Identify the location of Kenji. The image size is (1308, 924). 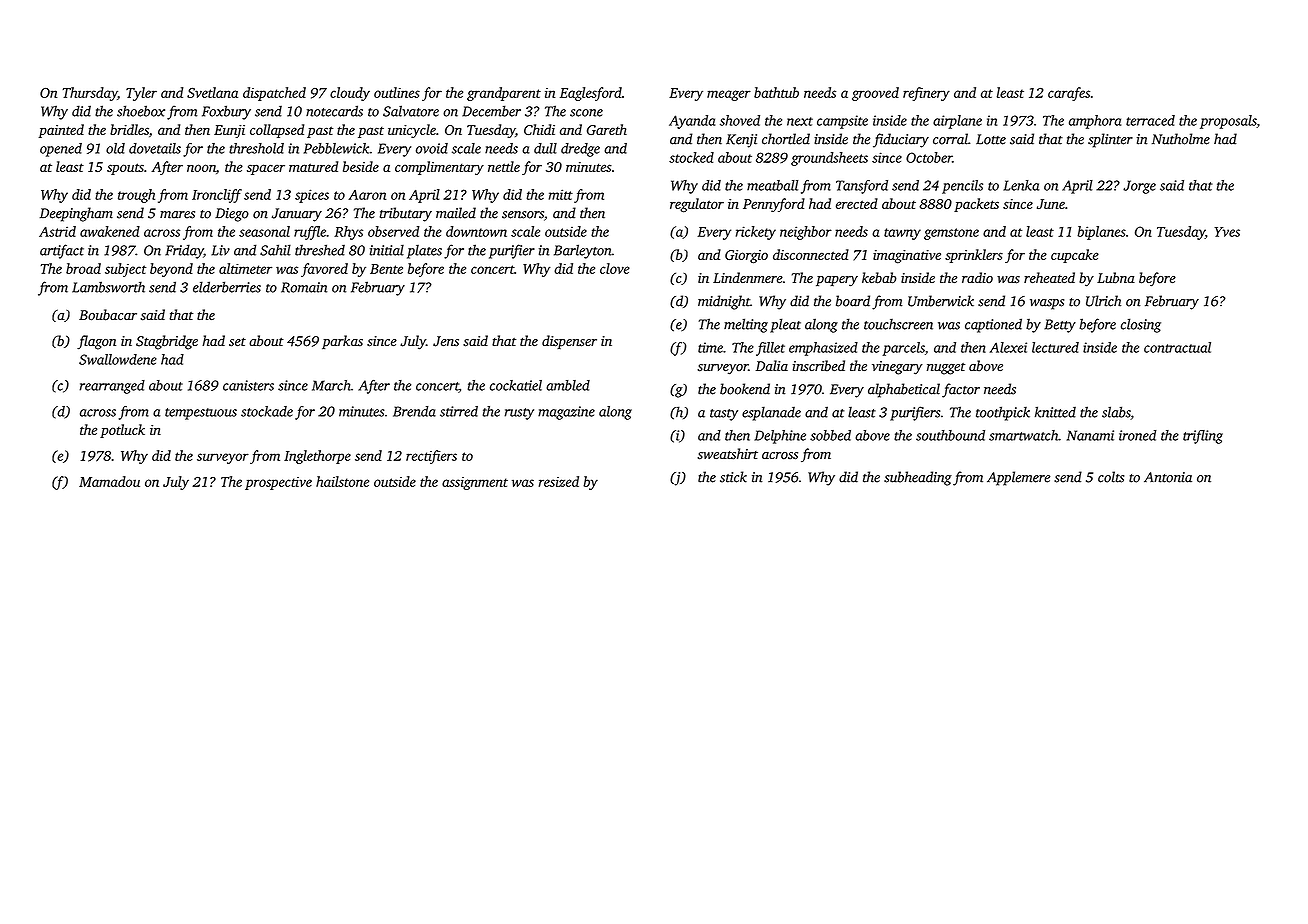
(741, 141).
